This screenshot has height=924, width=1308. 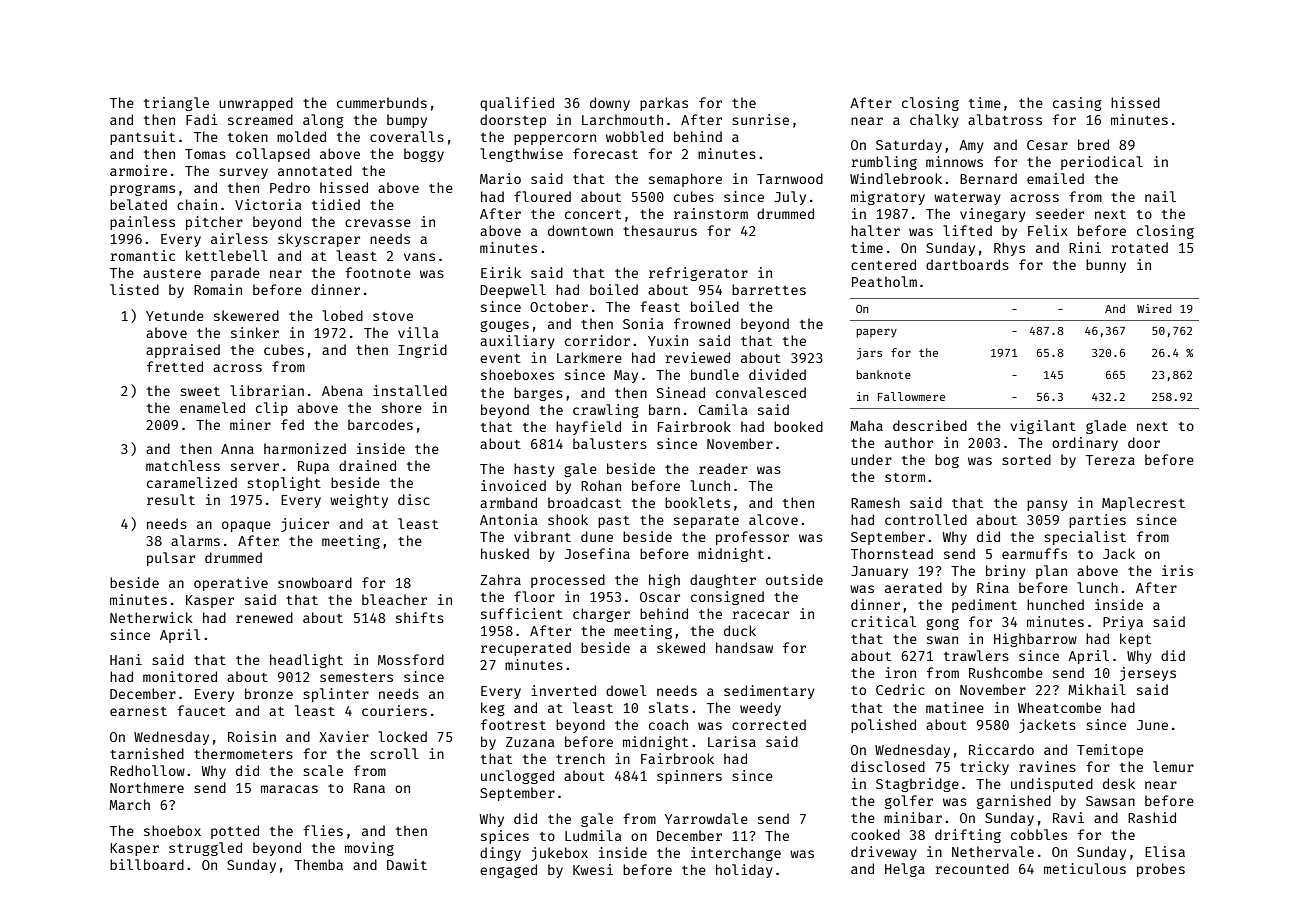 I want to click on forecast, so click(x=605, y=153).
